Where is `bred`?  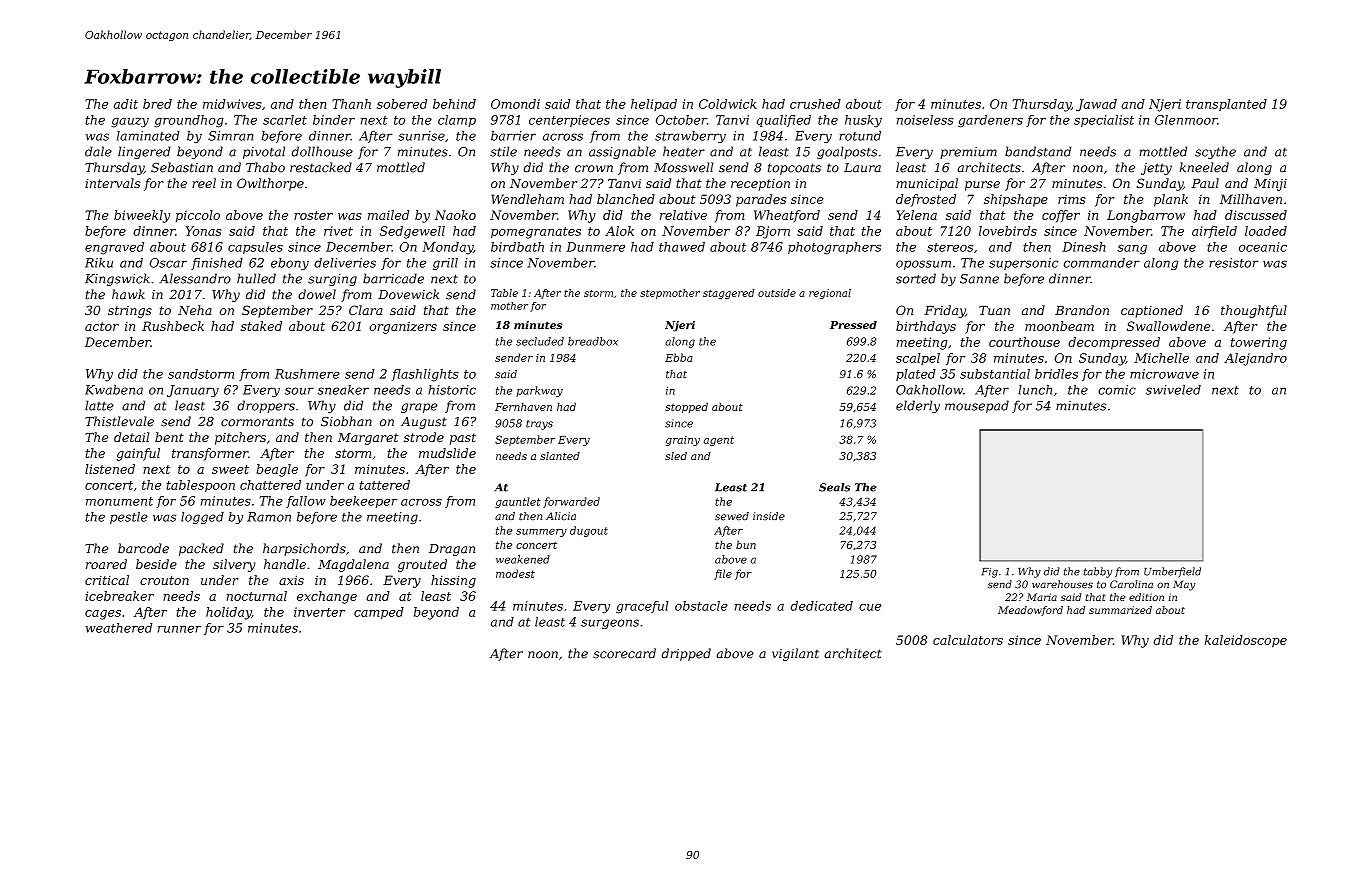 bred is located at coordinates (157, 104).
